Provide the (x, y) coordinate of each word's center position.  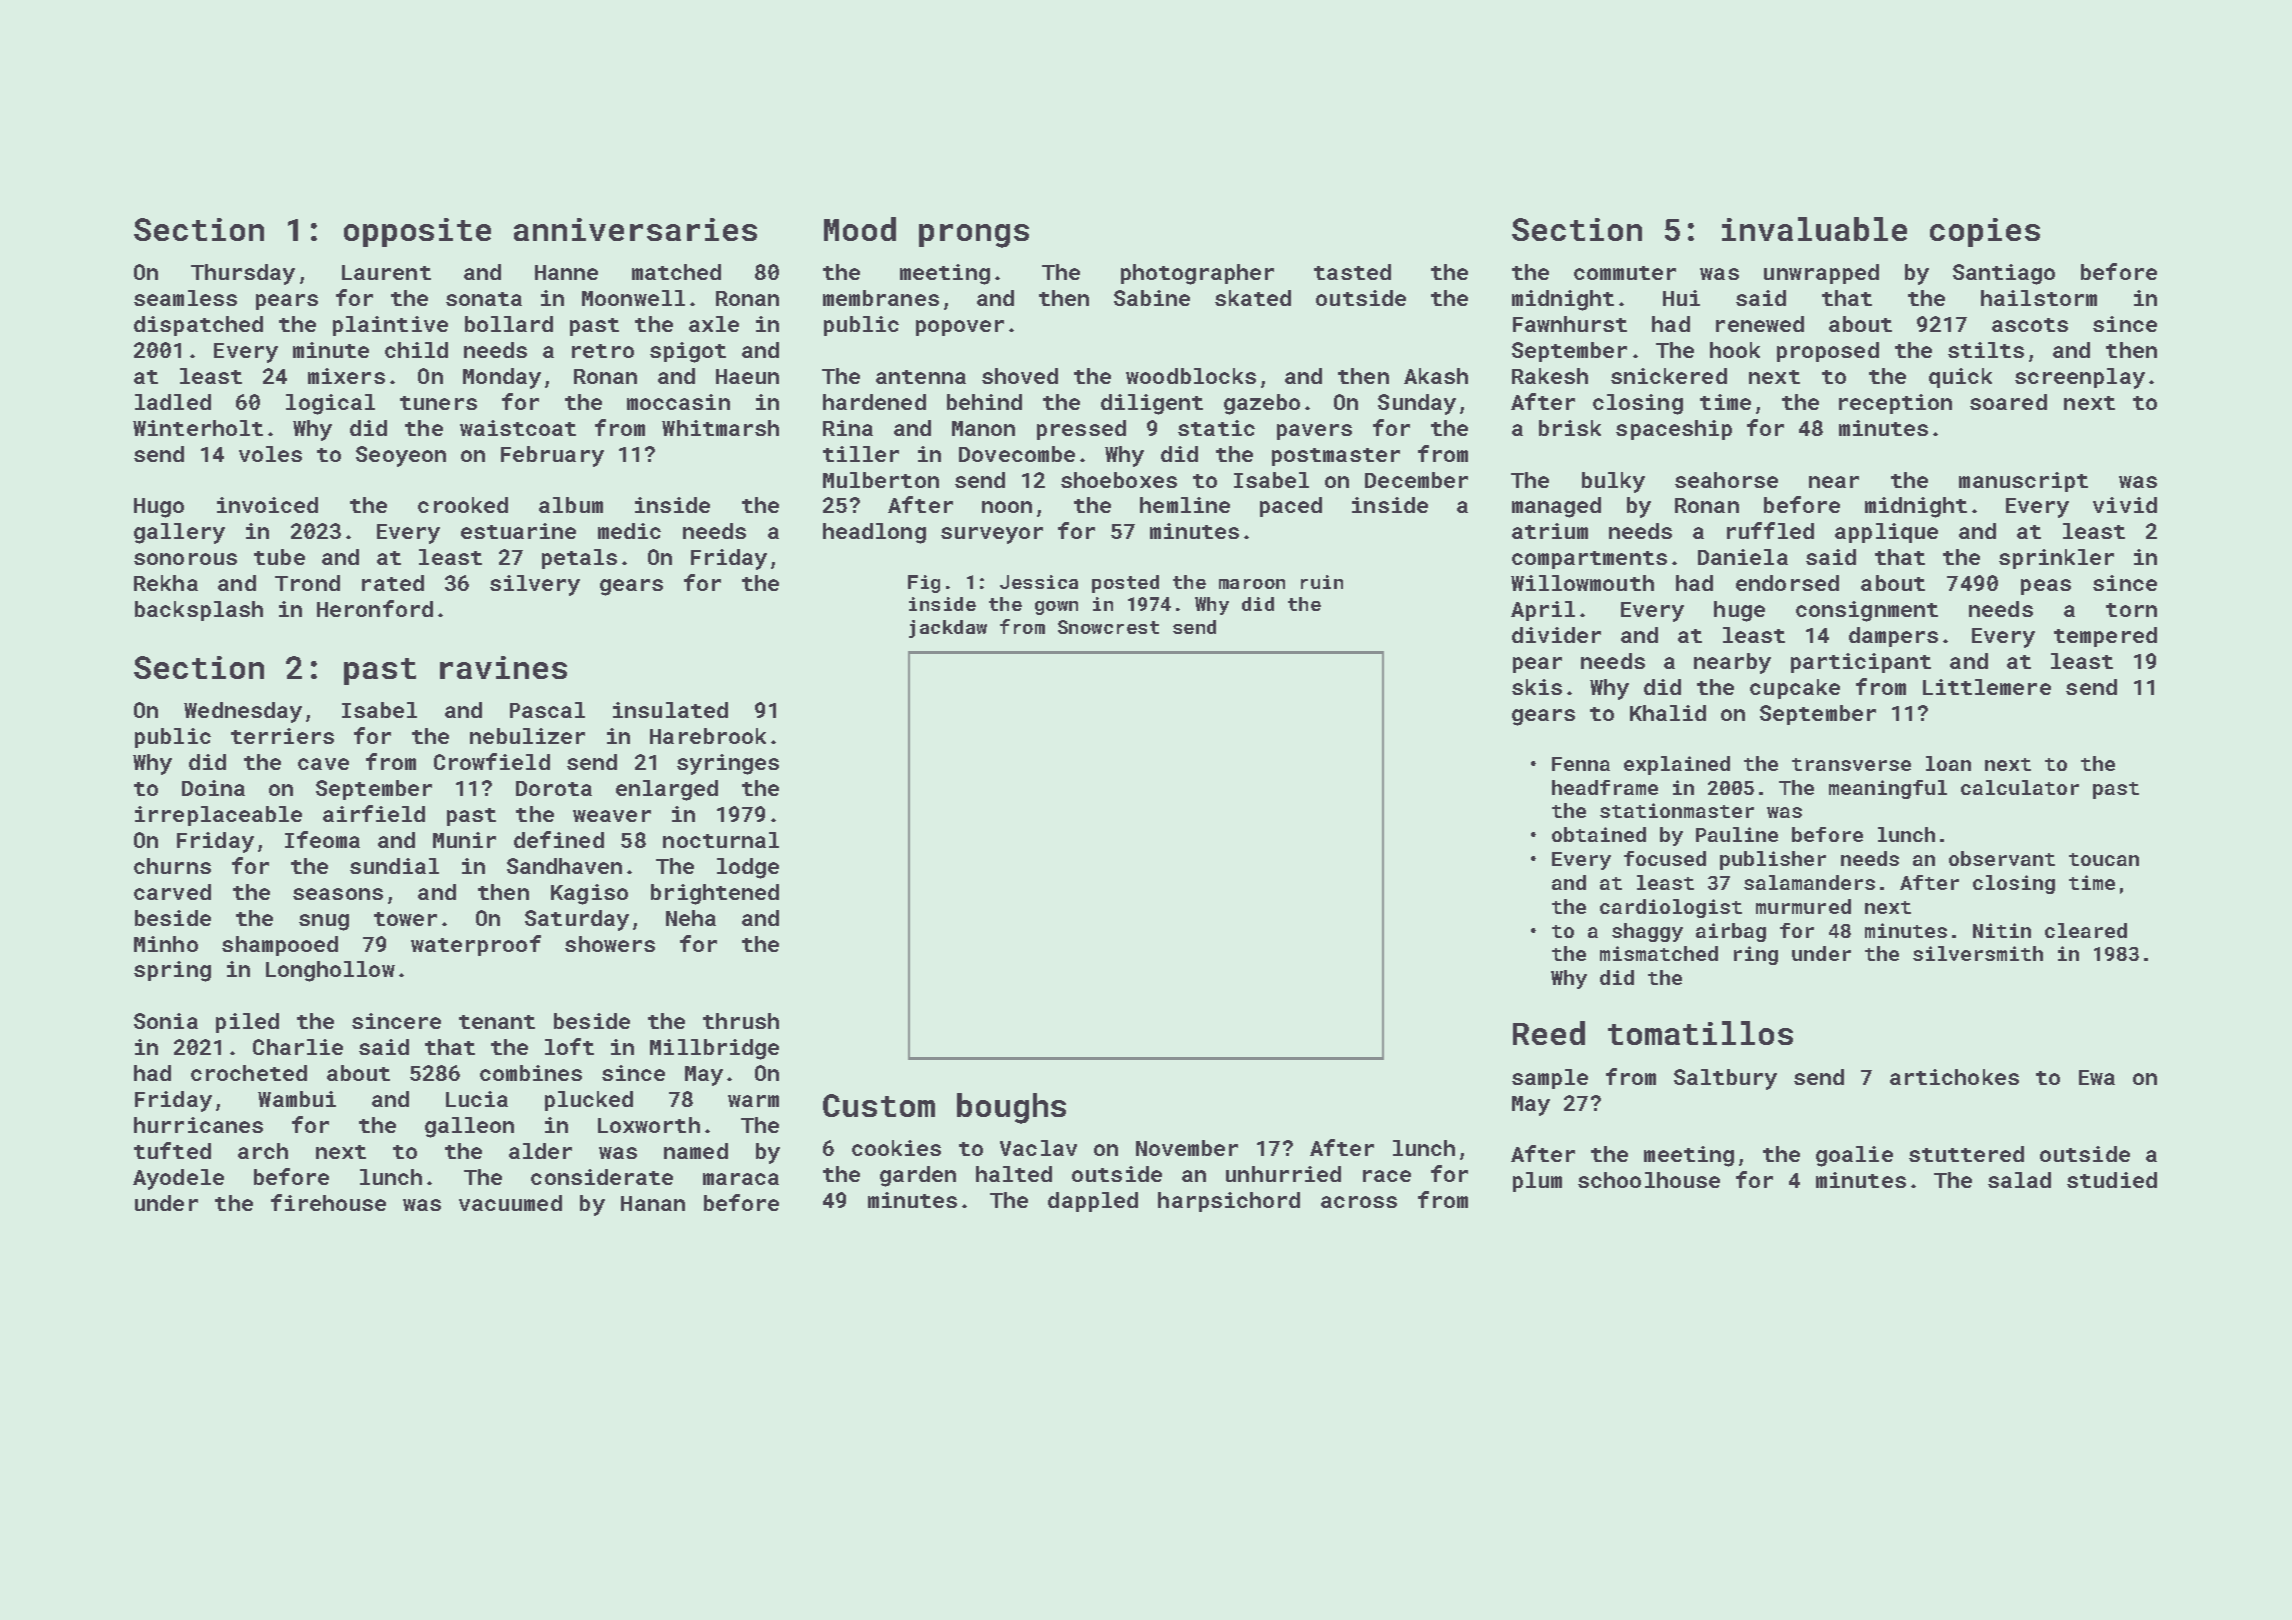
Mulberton (881, 480)
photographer (1197, 274)
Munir (464, 840)
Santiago (2004, 274)
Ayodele (178, 1179)
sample (1550, 1079)
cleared (2086, 930)
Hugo (159, 508)
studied (2112, 1180)
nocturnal (721, 840)
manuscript (2023, 482)
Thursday (243, 274)
